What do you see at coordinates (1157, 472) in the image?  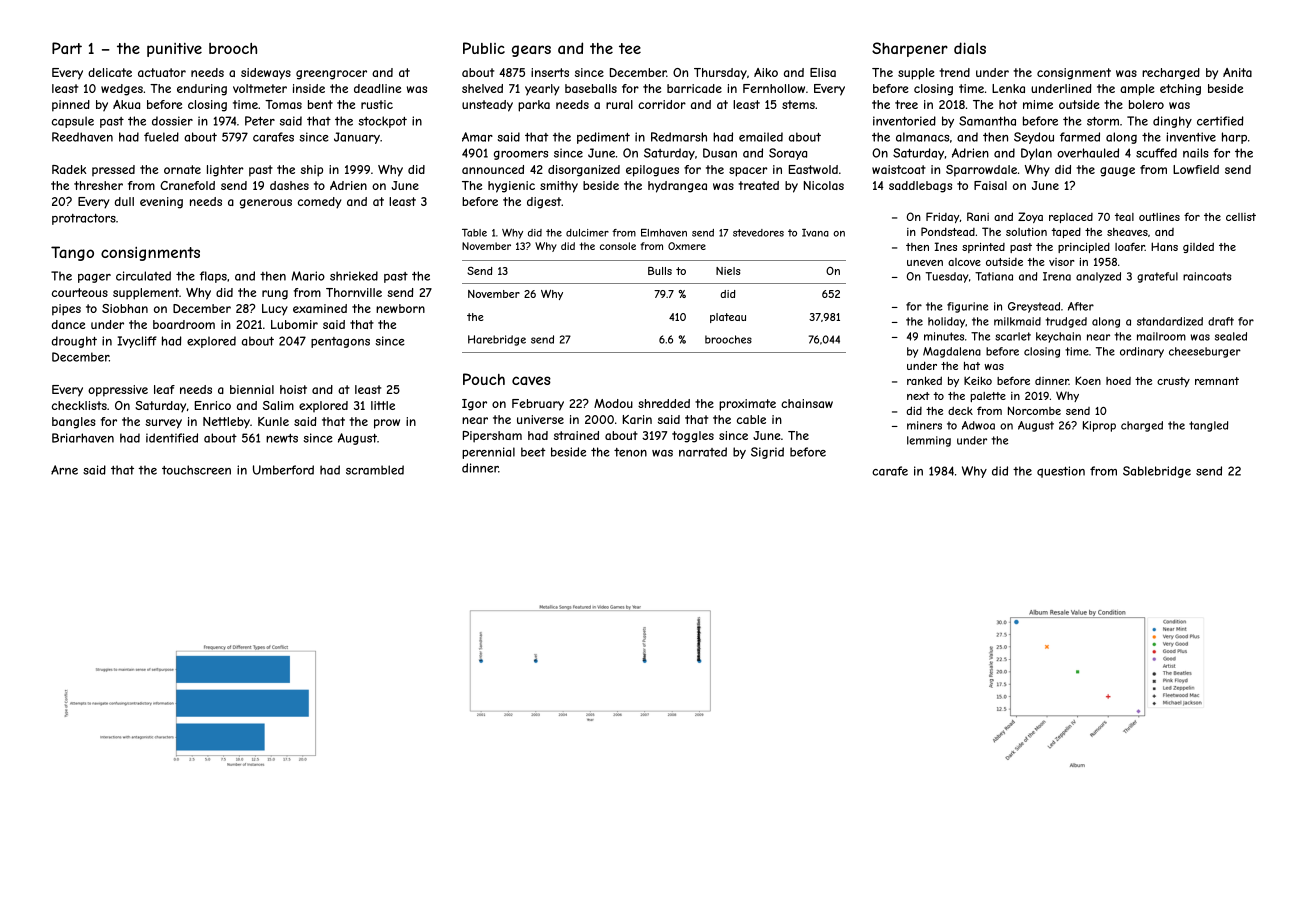 I see `Sablebridge` at bounding box center [1157, 472].
